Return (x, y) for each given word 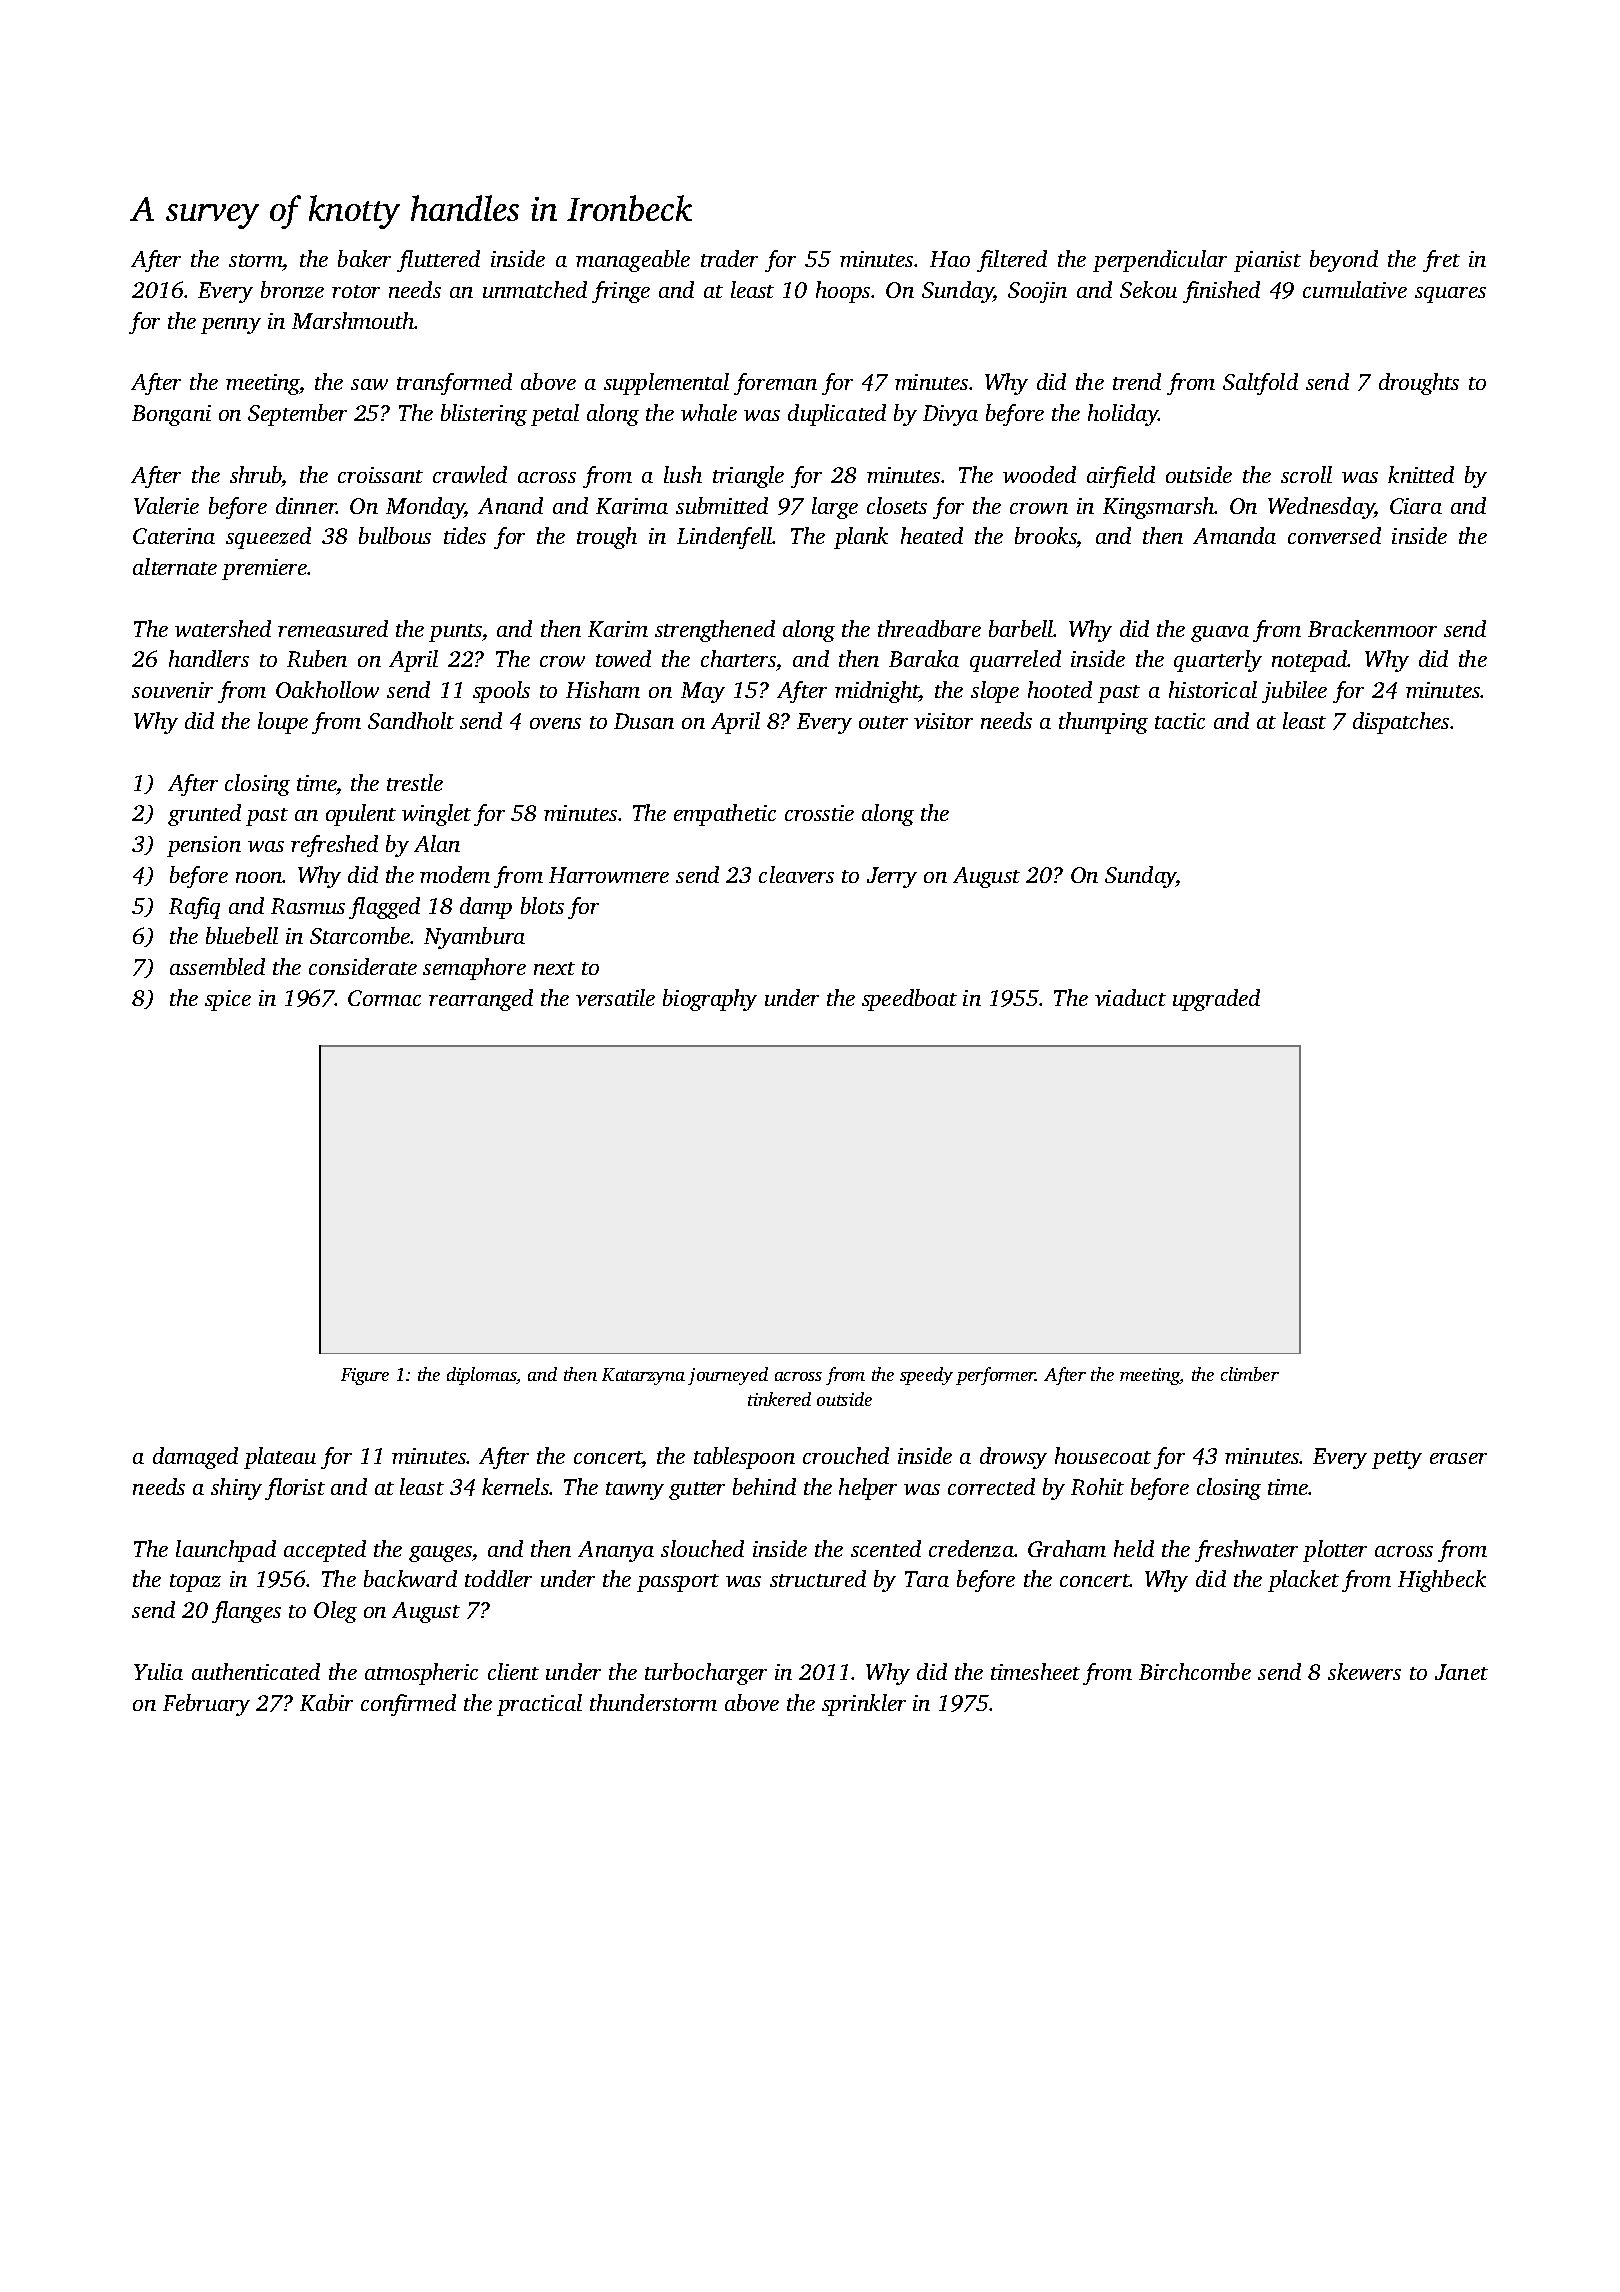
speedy (926, 1376)
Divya (950, 415)
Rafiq (194, 908)
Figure (365, 1376)
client (513, 1671)
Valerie (166, 505)
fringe (621, 292)
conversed (1334, 535)
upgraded (1216, 1000)
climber (1250, 1374)
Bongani (171, 415)
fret (1441, 261)
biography (710, 1000)
